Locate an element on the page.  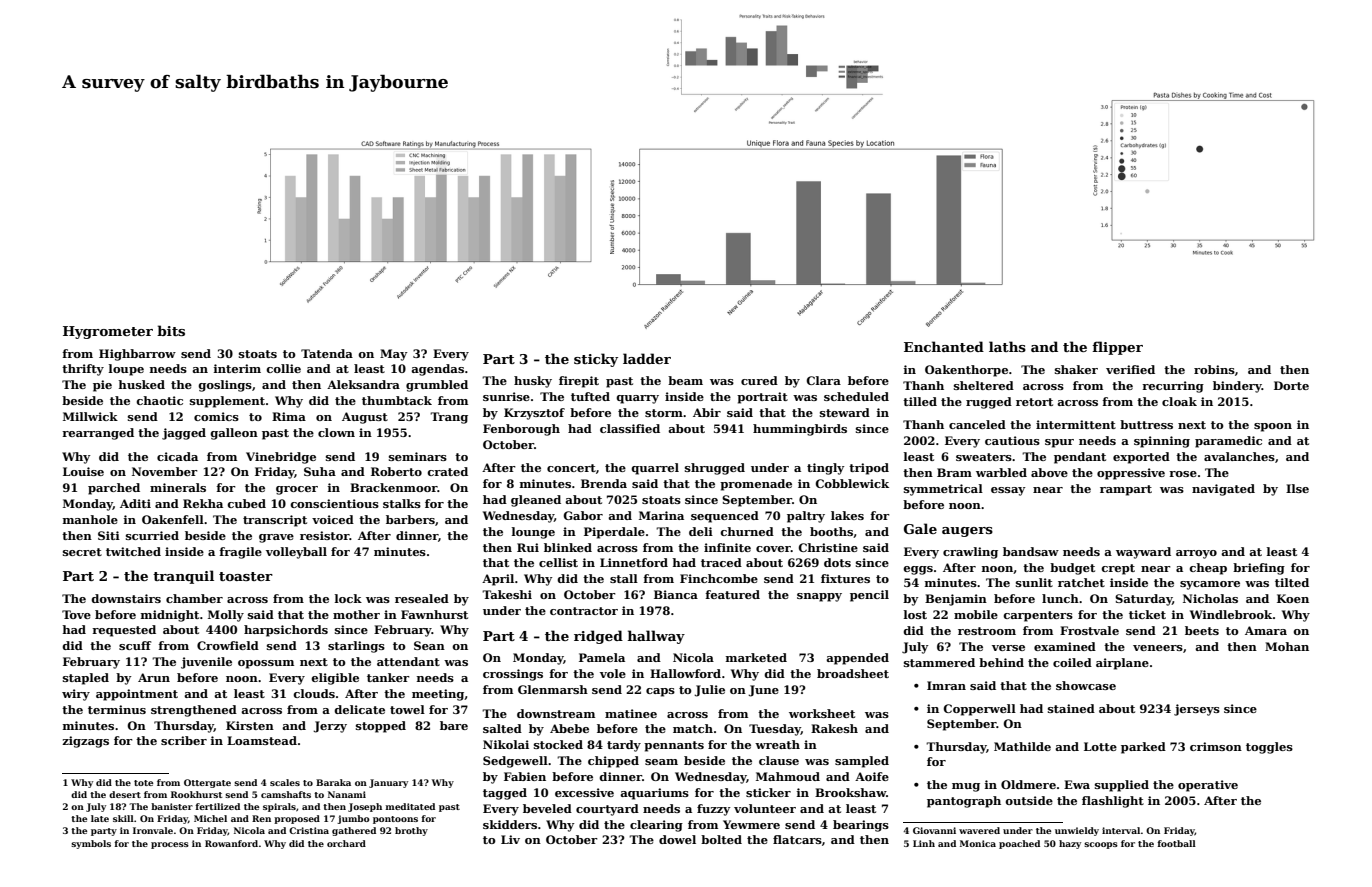
bolted is located at coordinates (721, 839).
